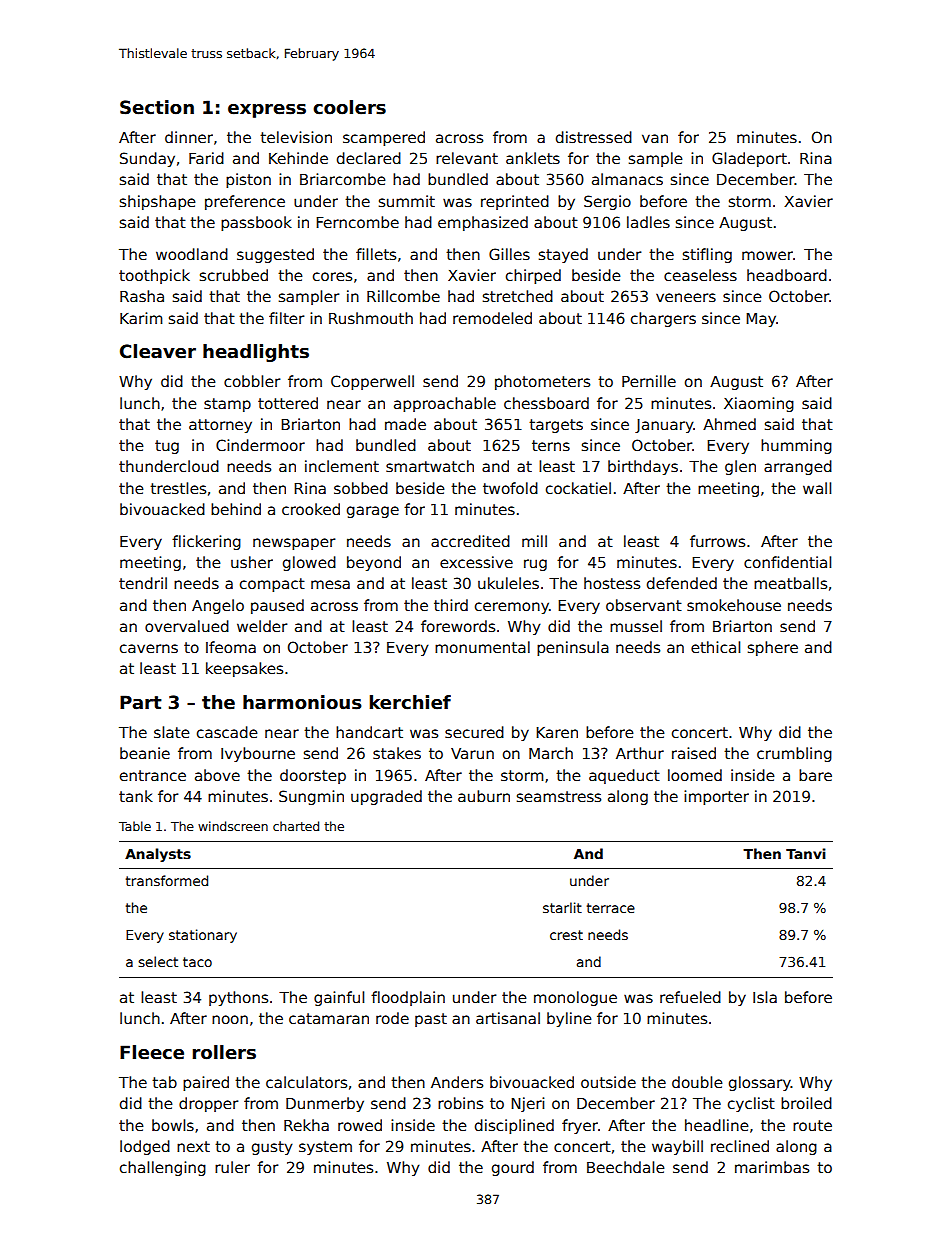  What do you see at coordinates (796, 446) in the screenshot?
I see `humming` at bounding box center [796, 446].
